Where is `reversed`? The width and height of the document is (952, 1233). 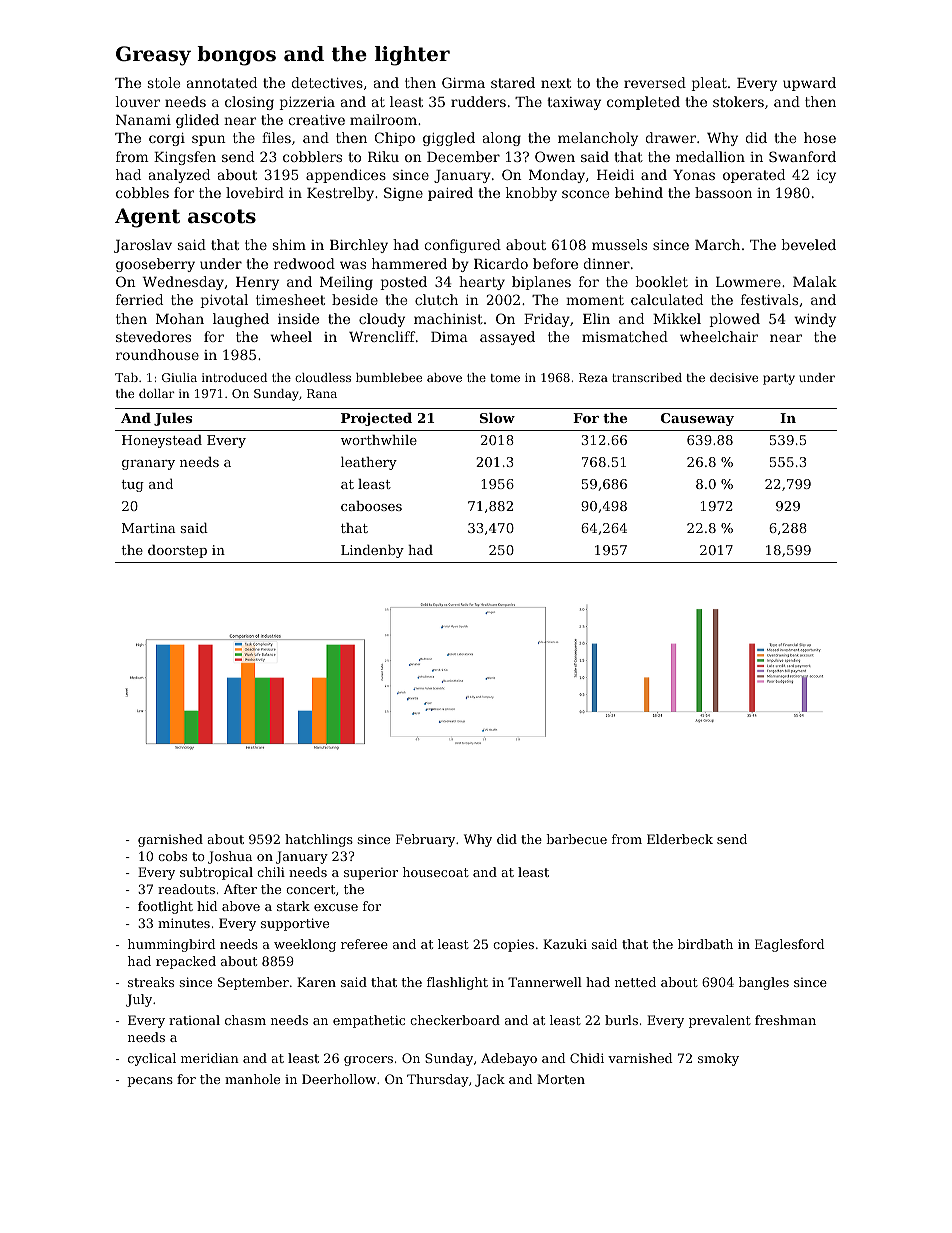
reversed is located at coordinates (655, 82).
